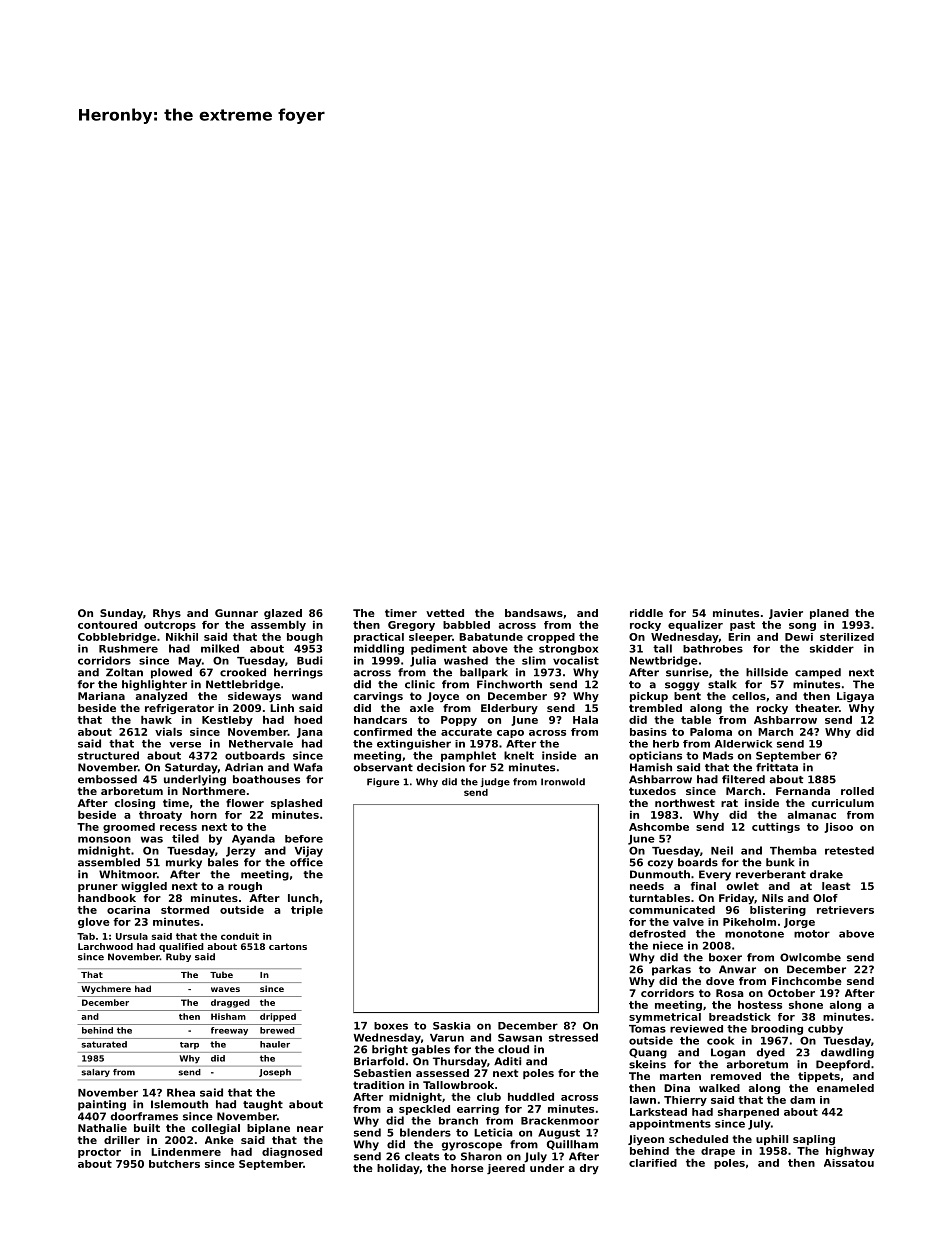 The width and height of the screenshot is (952, 1233). What do you see at coordinates (292, 1153) in the screenshot?
I see `diagnosed` at bounding box center [292, 1153].
